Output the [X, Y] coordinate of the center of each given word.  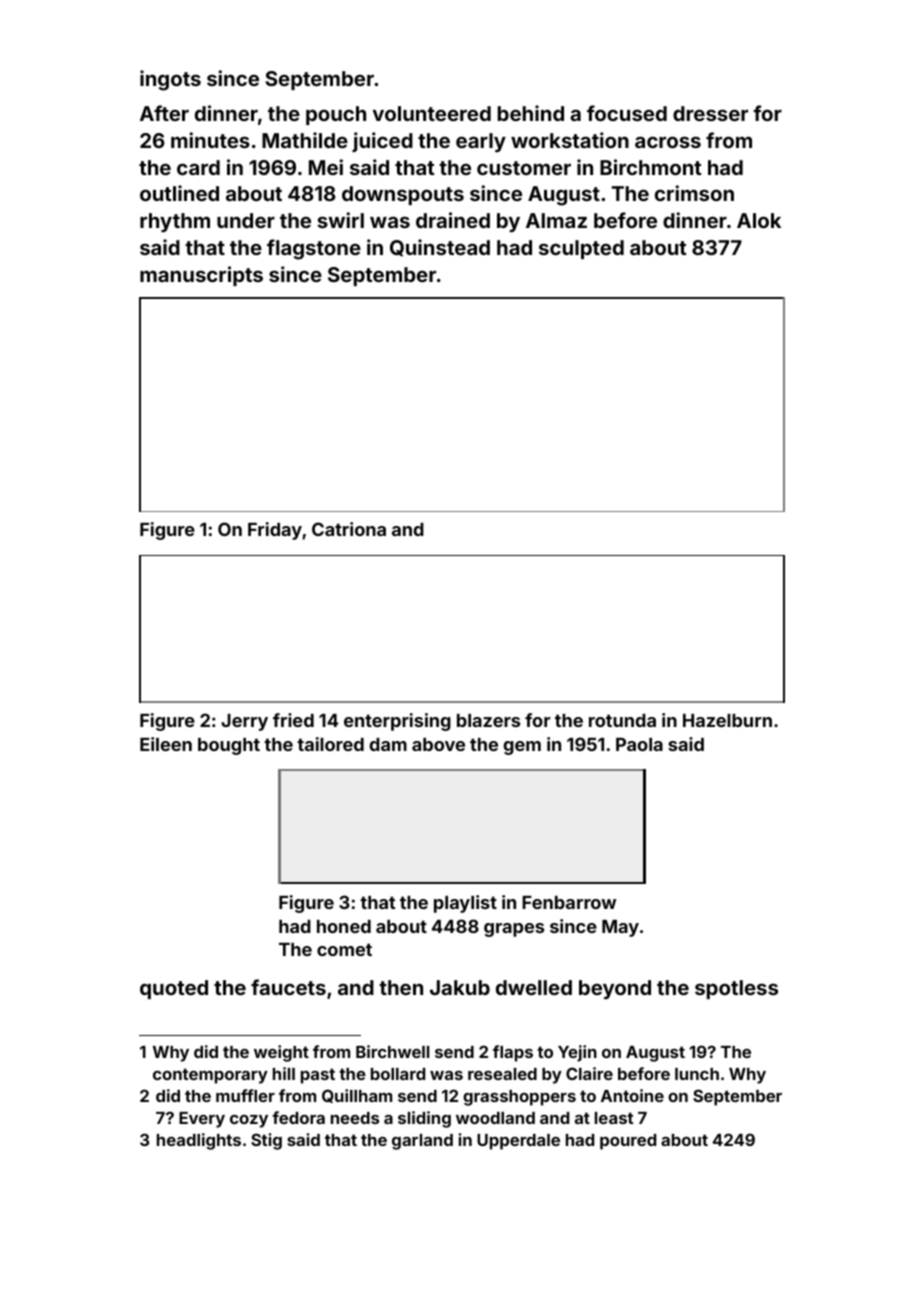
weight [281, 1053]
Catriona [349, 529]
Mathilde [305, 140]
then [401, 987]
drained [453, 220]
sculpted [581, 249]
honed [344, 926]
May [620, 928]
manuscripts [201, 276]
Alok [759, 220]
